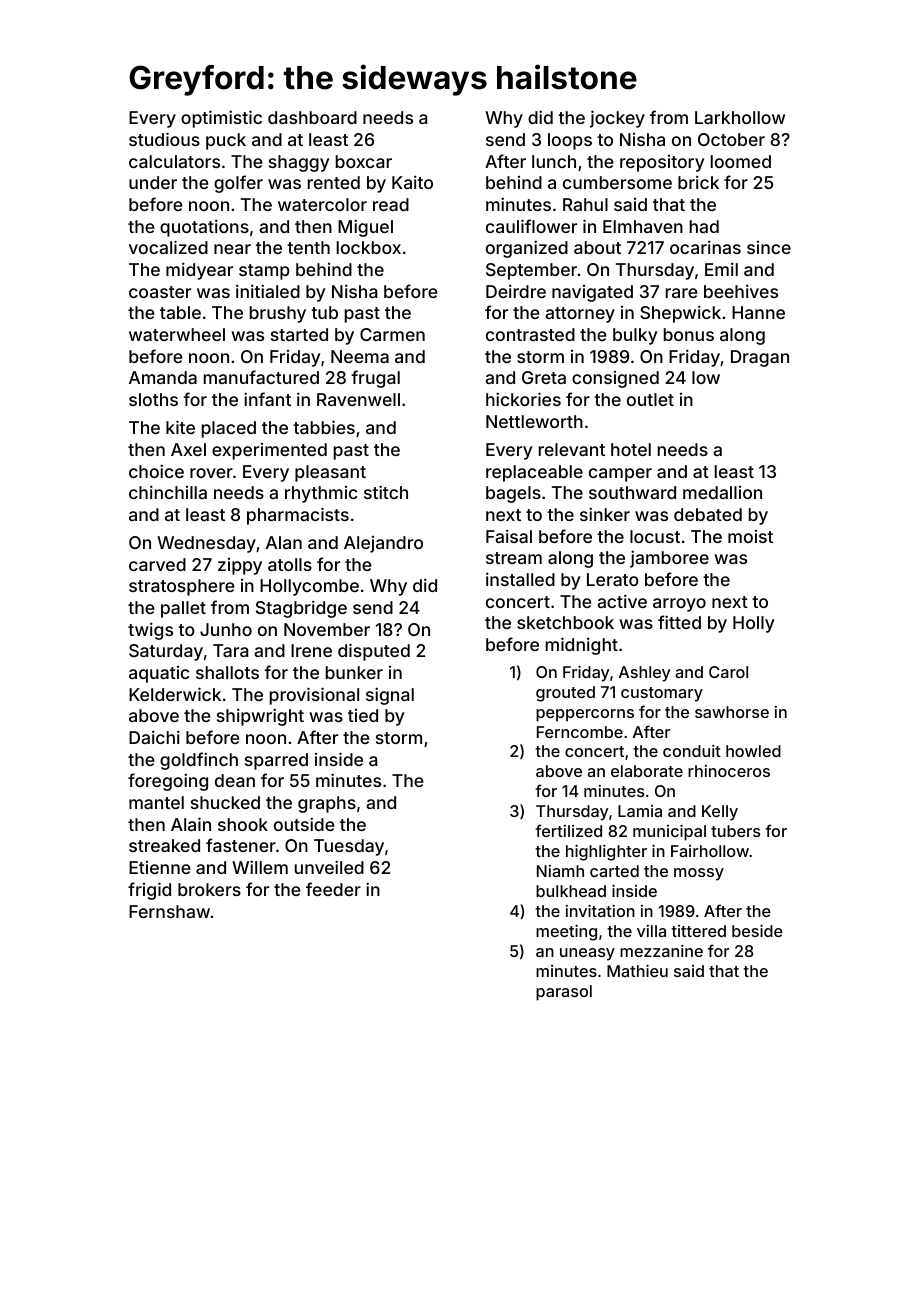 The image size is (924, 1311). I want to click on under, so click(153, 182).
